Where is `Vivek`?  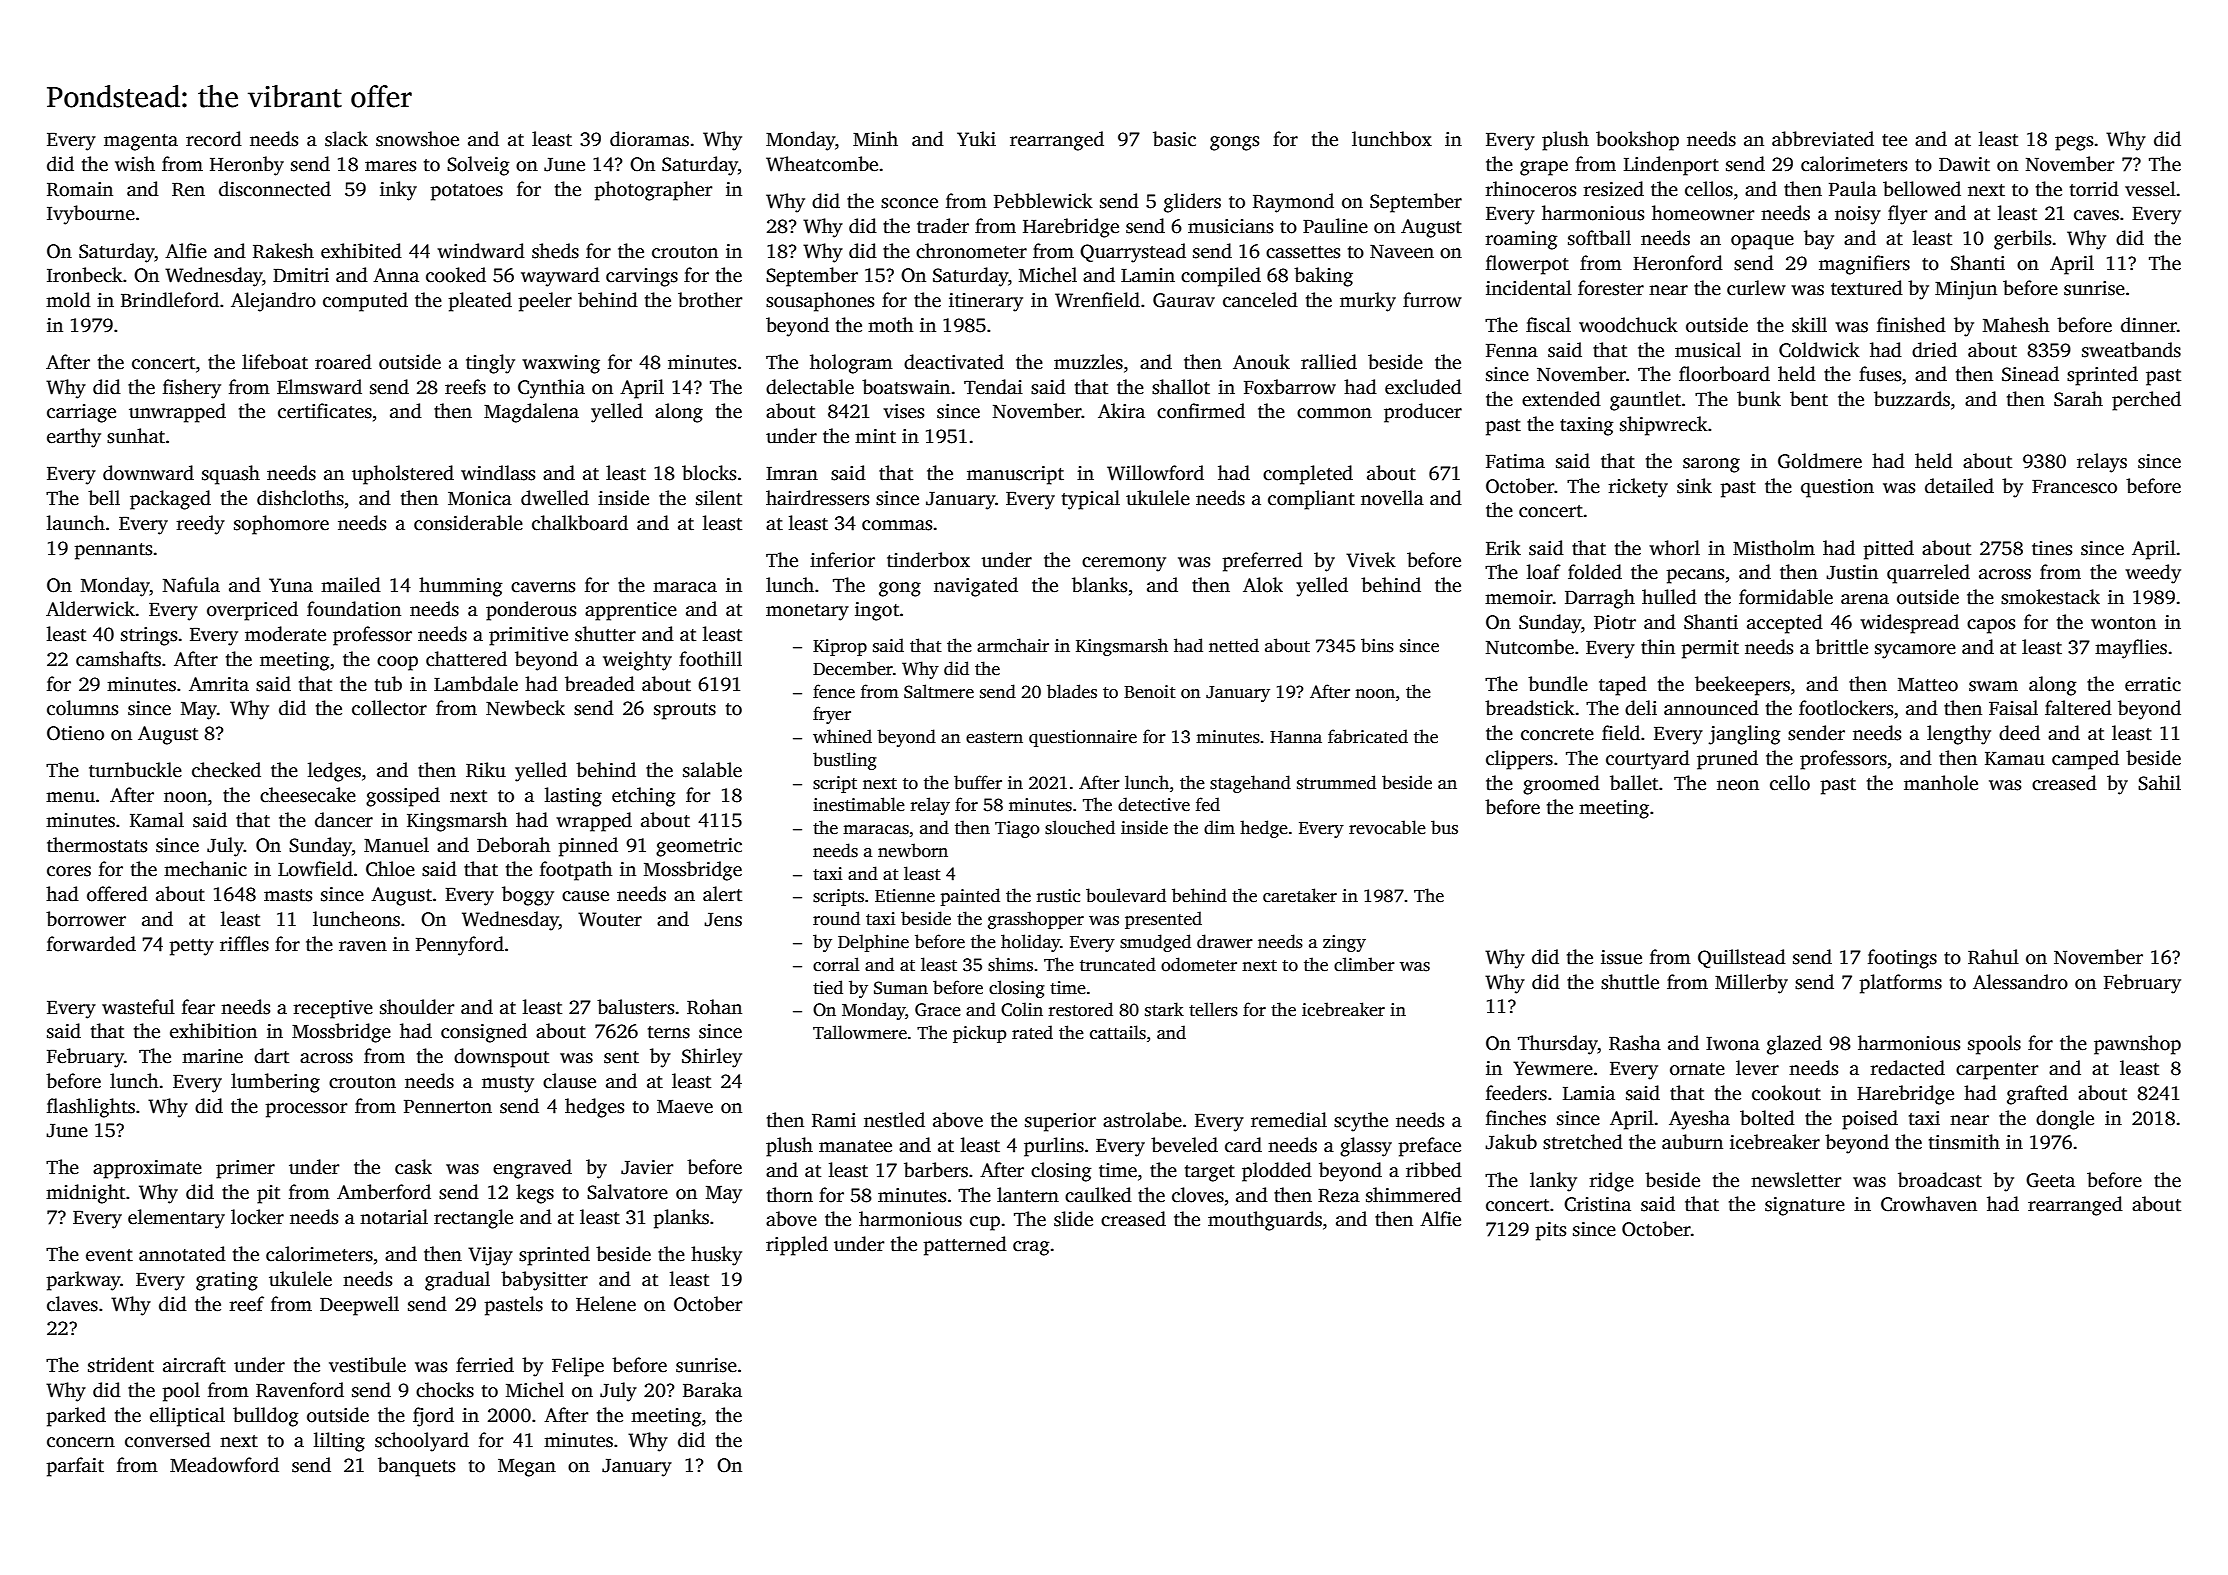 Vivek is located at coordinates (1371, 560).
